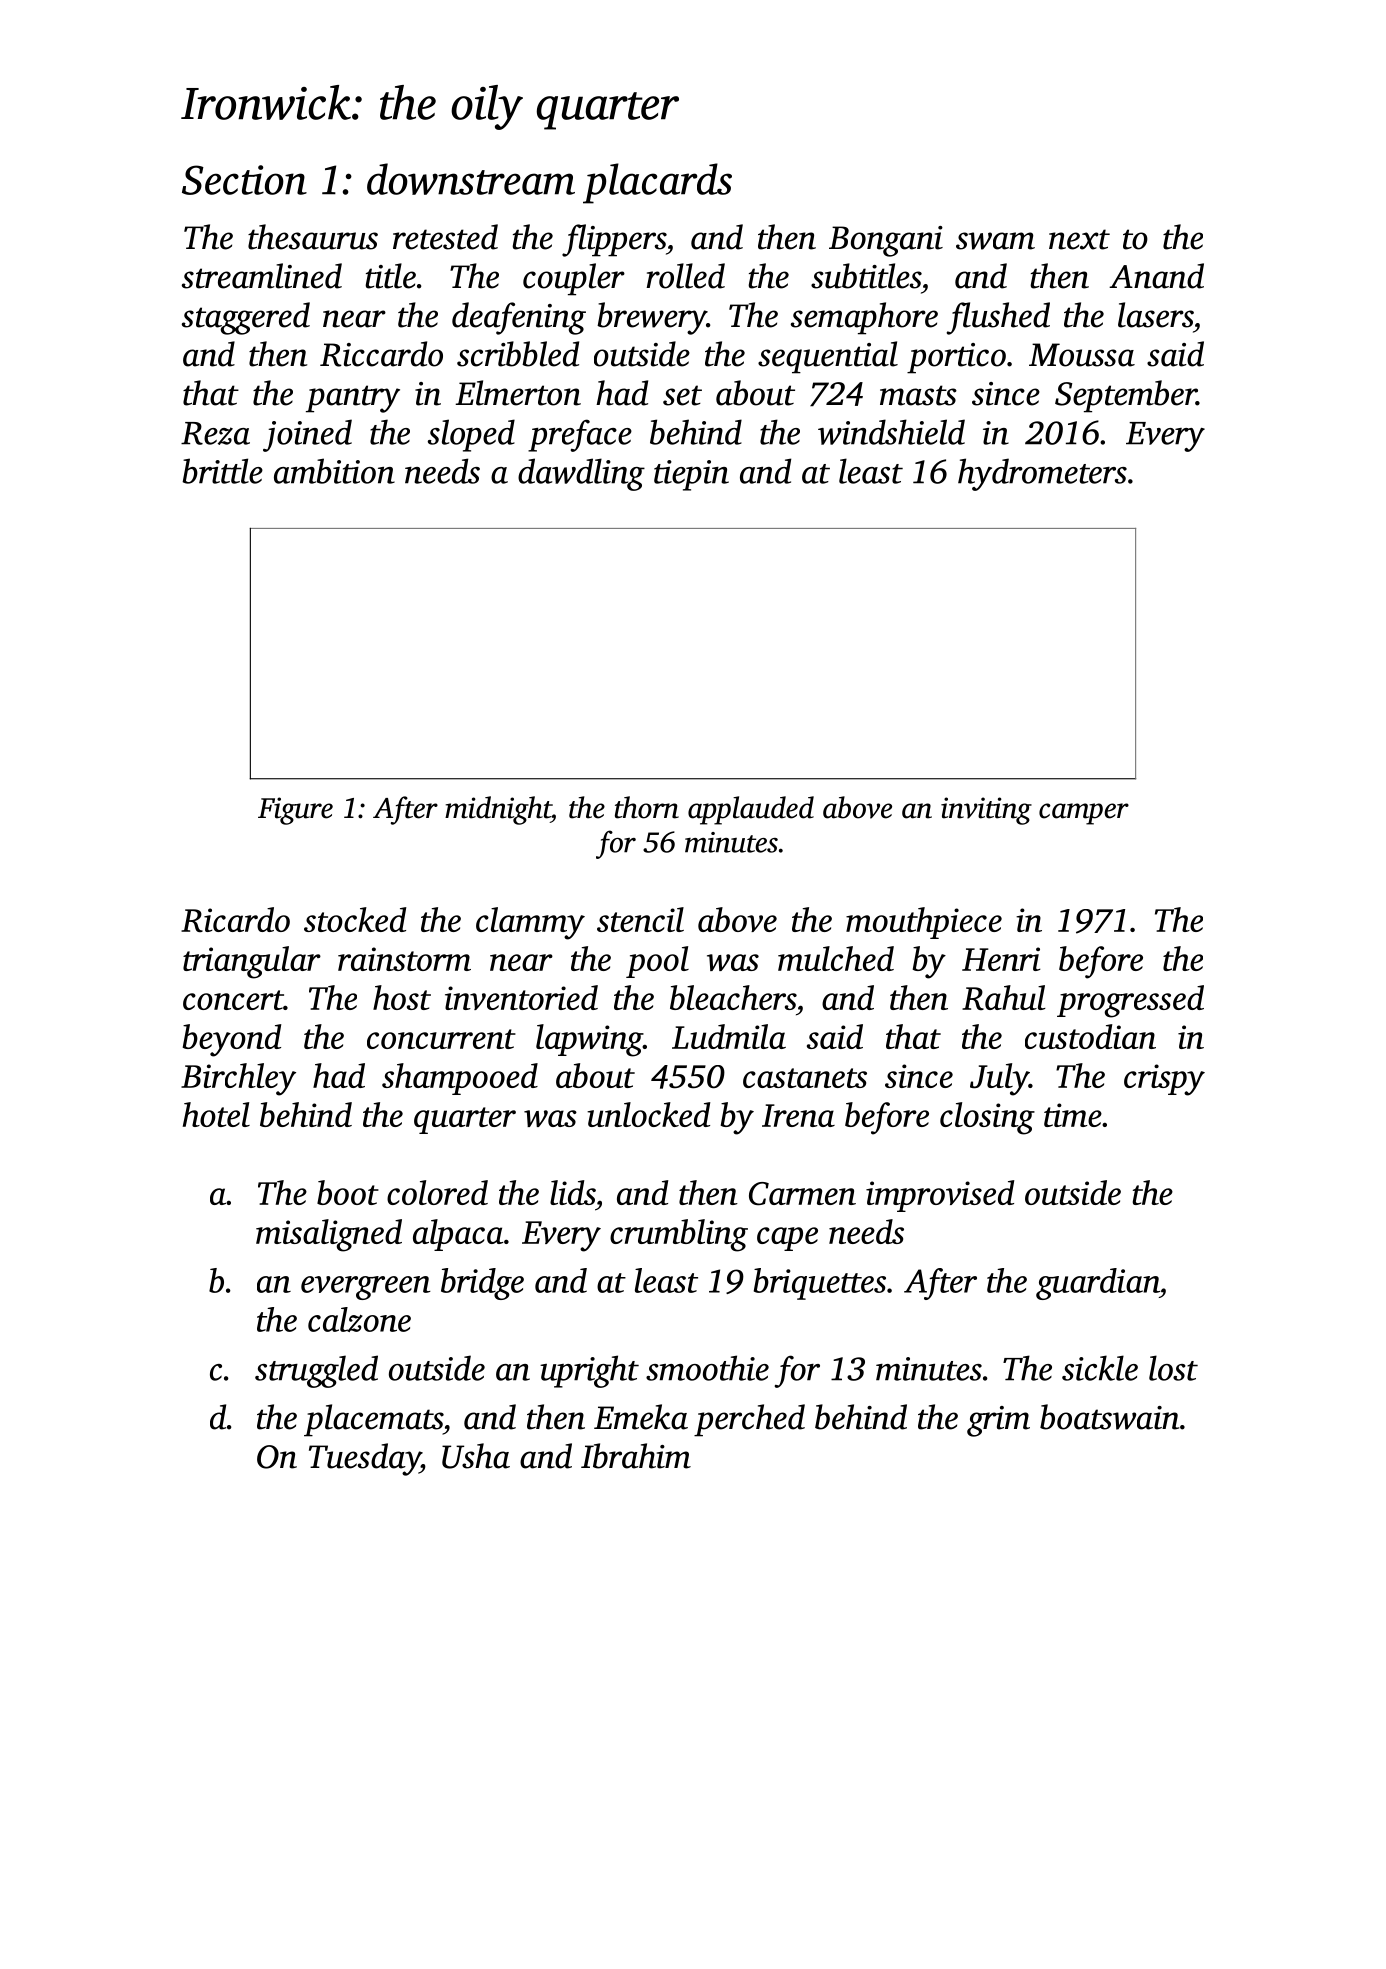  What do you see at coordinates (329, 1235) in the screenshot?
I see `misaligned` at bounding box center [329, 1235].
